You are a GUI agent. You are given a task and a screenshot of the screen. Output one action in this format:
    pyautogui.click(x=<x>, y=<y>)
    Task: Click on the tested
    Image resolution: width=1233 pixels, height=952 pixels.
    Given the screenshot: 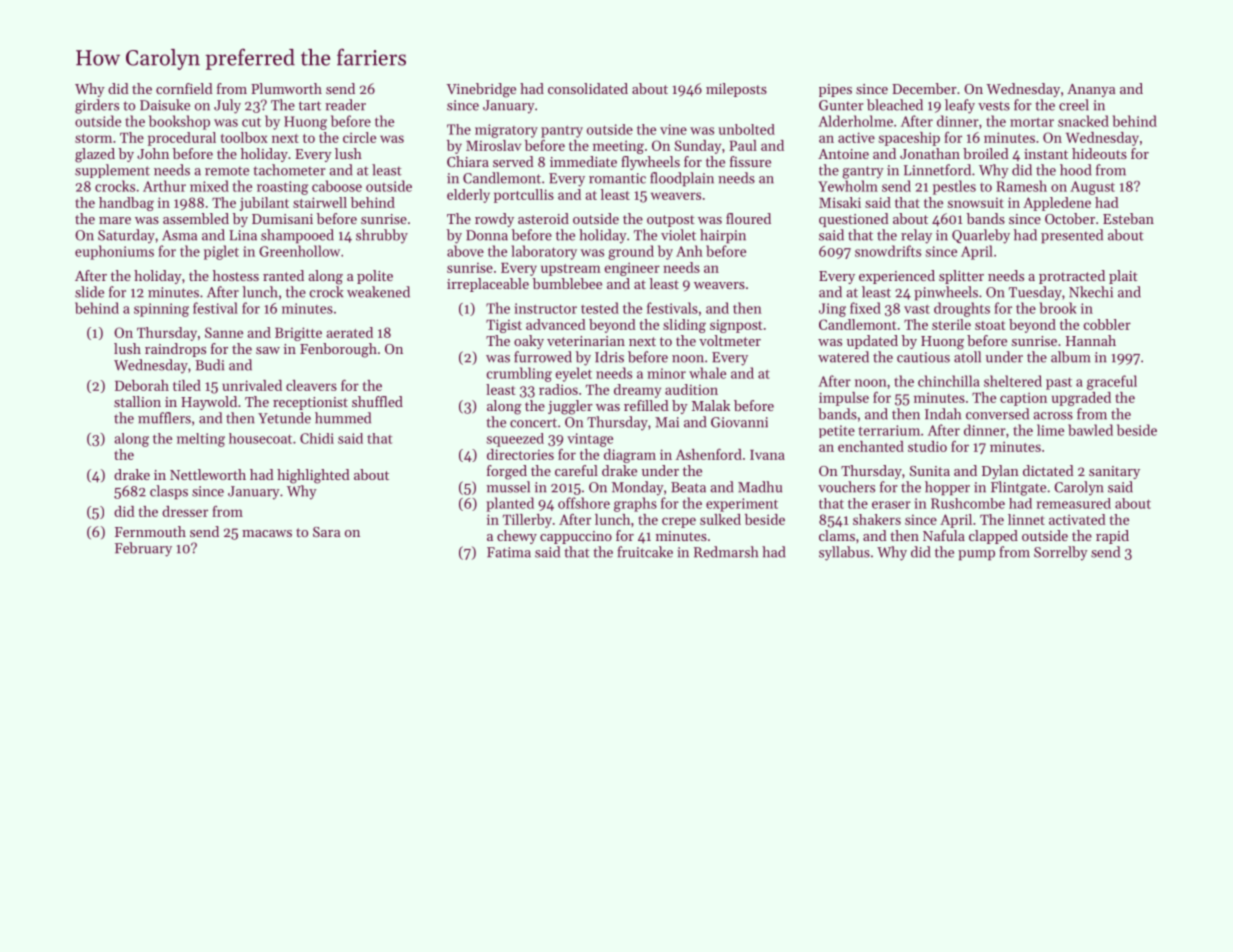 What is the action you would take?
    pyautogui.click(x=600, y=308)
